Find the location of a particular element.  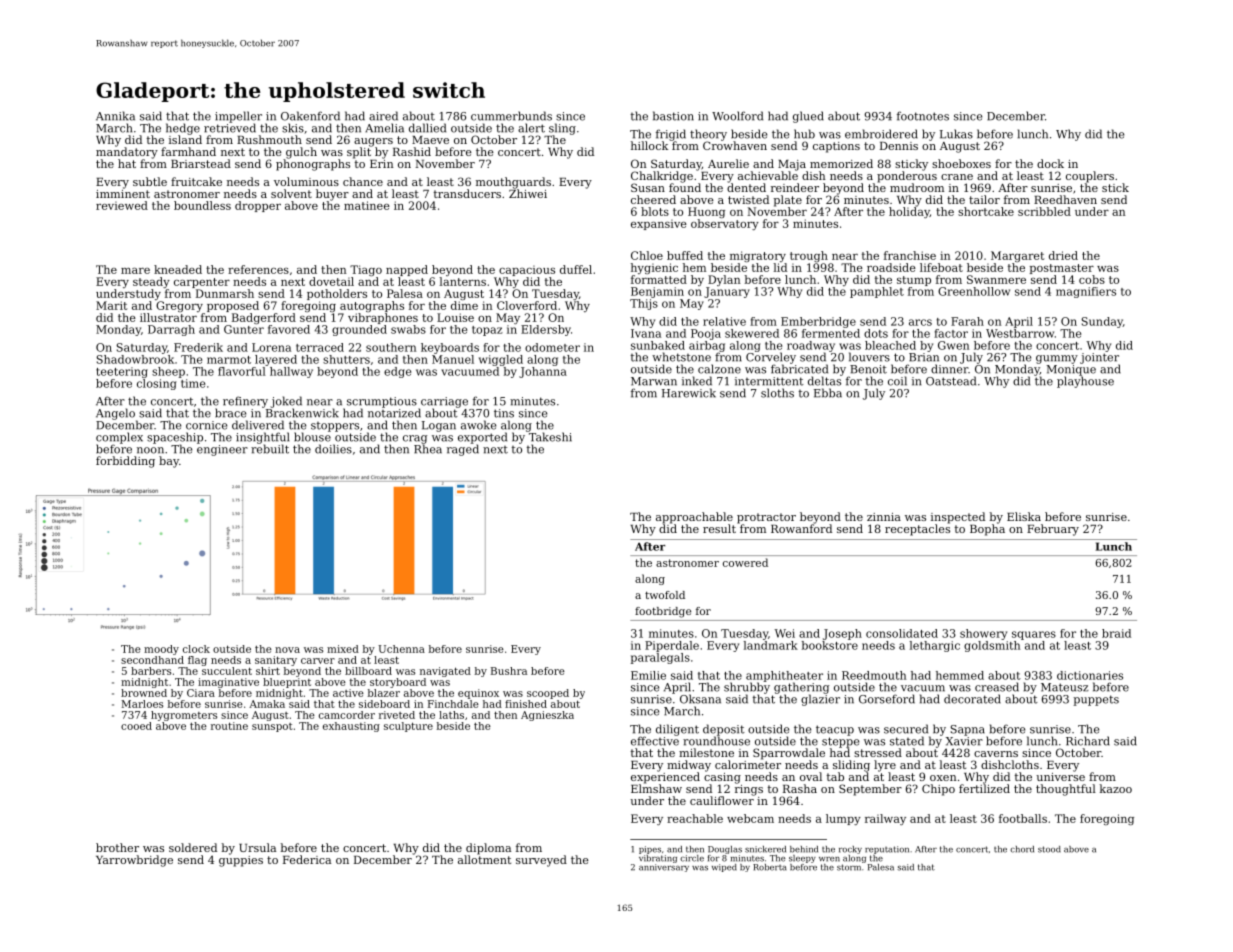

Johanna is located at coordinates (543, 372).
